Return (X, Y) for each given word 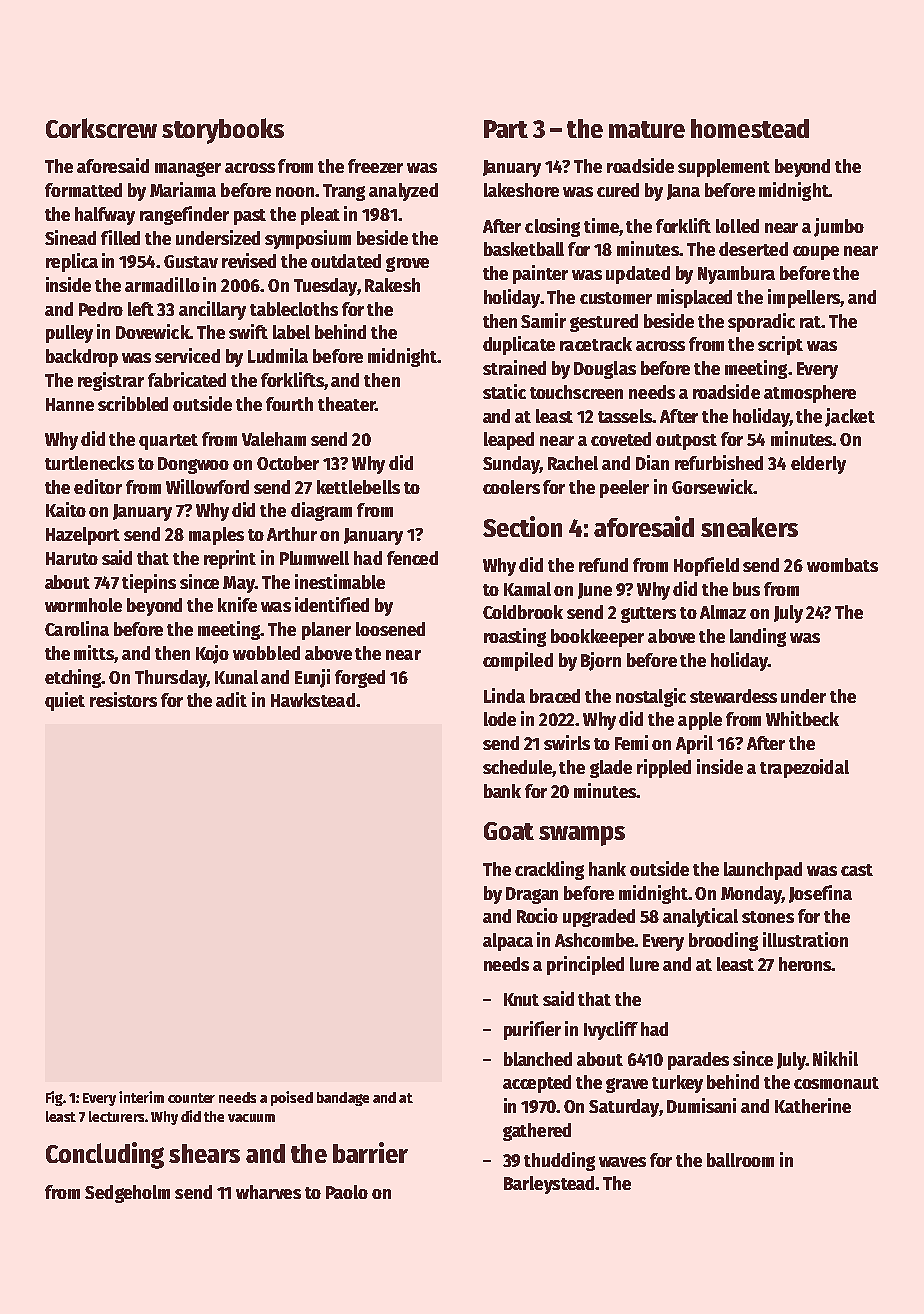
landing (758, 637)
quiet (65, 701)
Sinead (70, 237)
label (291, 332)
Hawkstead (313, 700)
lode (500, 719)
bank (502, 791)
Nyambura (736, 275)
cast (857, 870)
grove (407, 264)
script (780, 345)
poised (292, 1098)
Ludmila (278, 355)
